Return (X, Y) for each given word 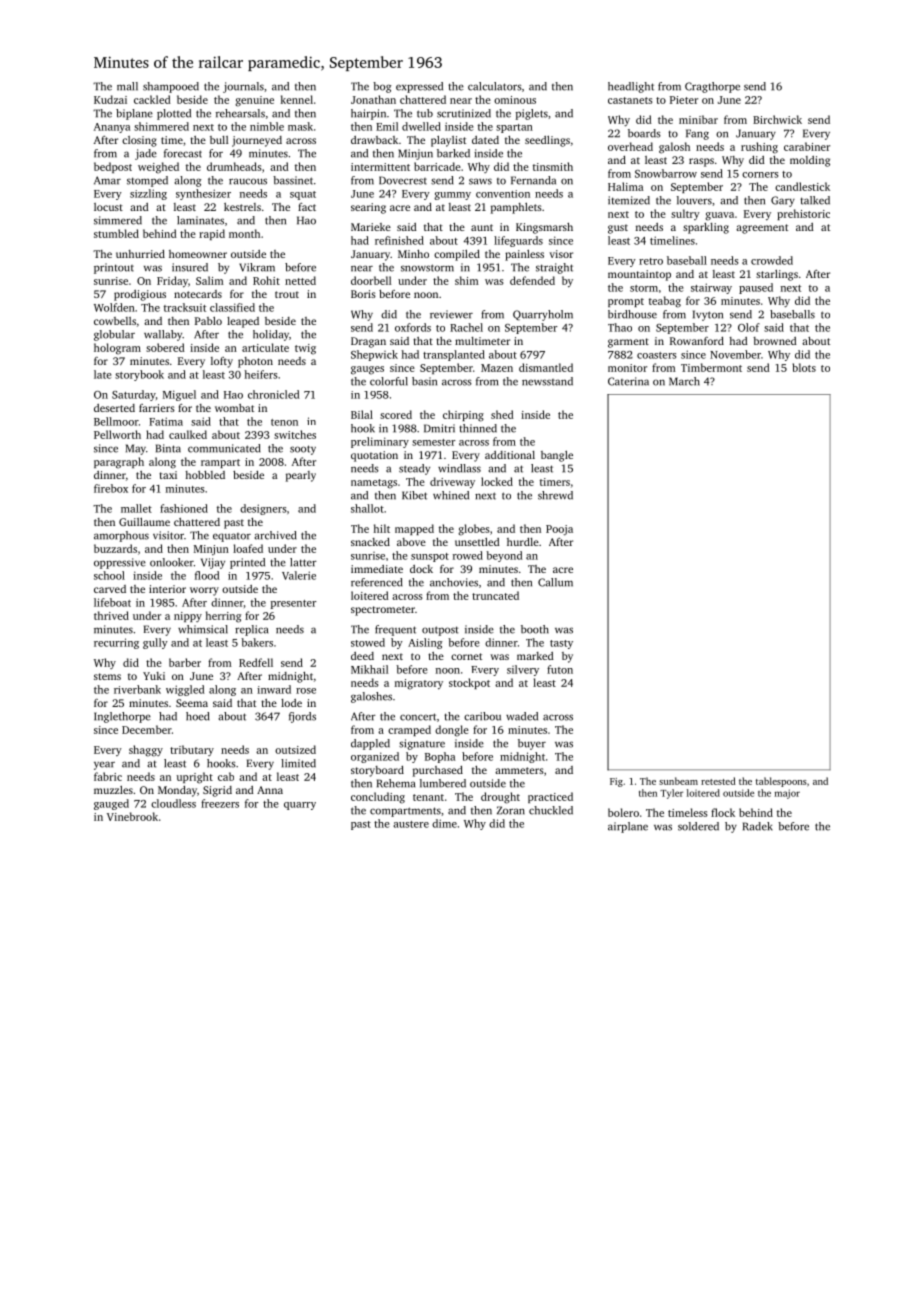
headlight (631, 87)
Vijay (213, 563)
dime (444, 823)
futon (560, 669)
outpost (440, 631)
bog (382, 87)
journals (243, 87)
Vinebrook (132, 816)
